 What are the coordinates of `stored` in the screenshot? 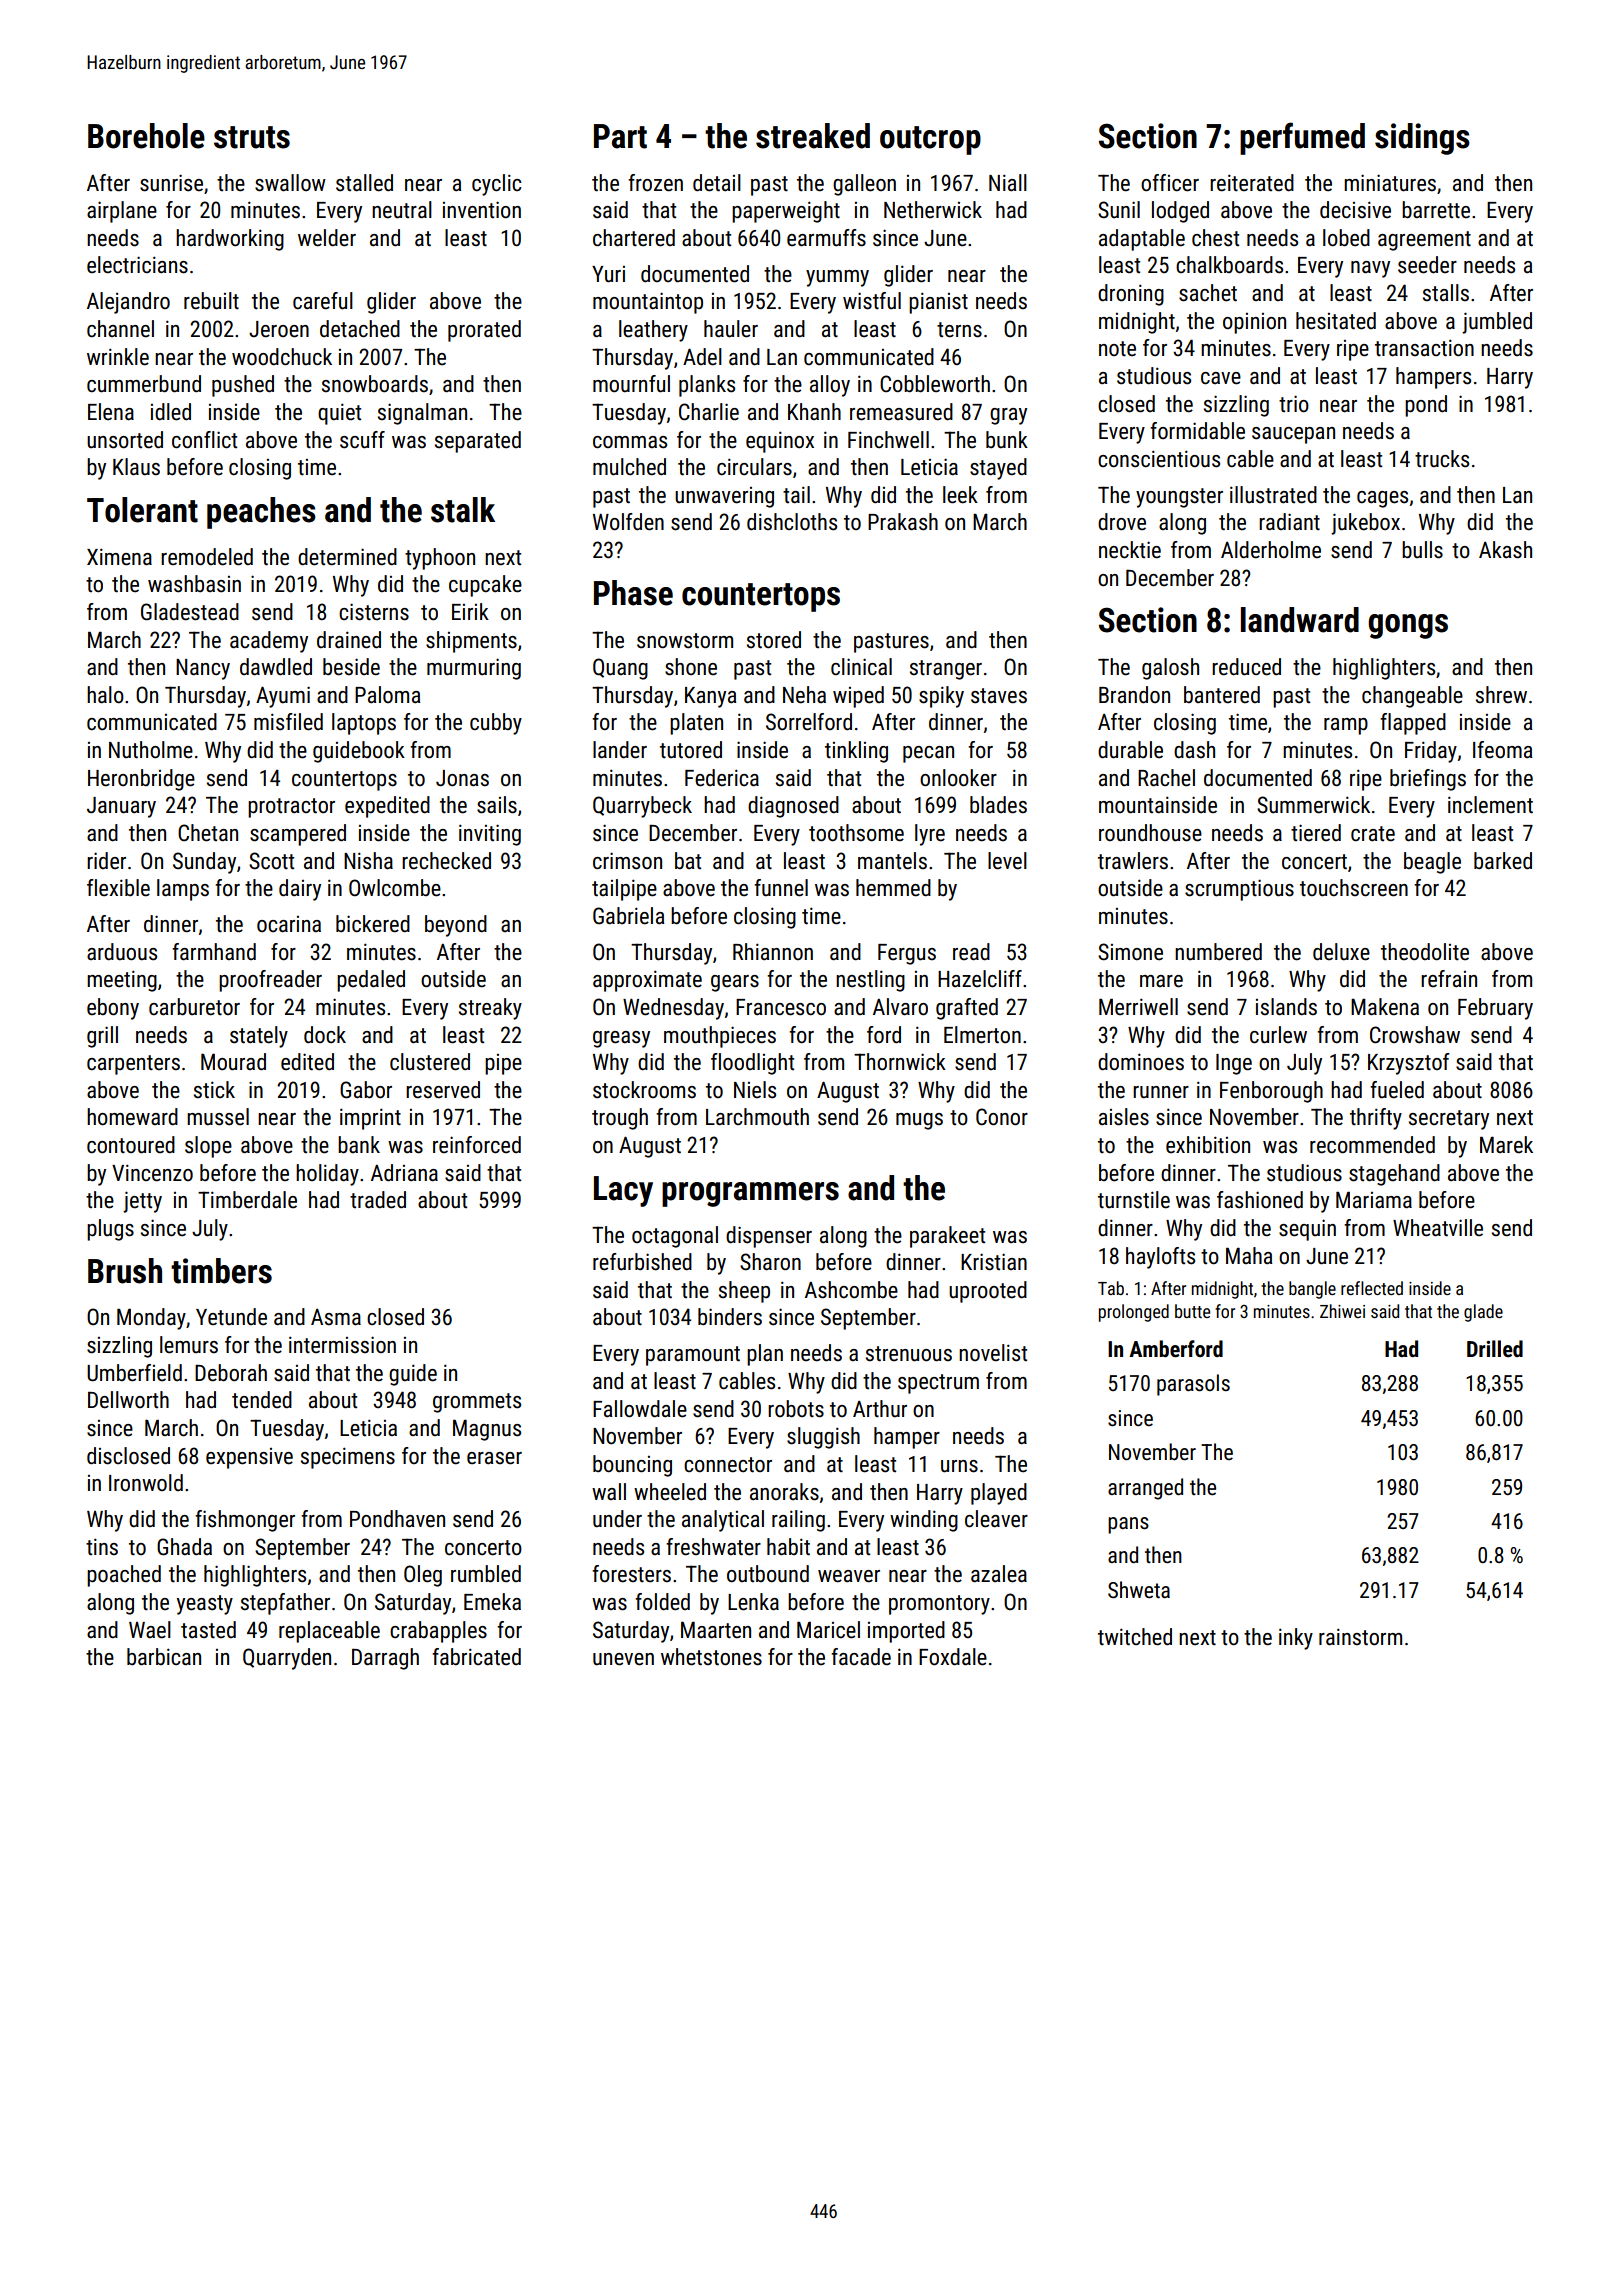 It's located at (774, 640).
